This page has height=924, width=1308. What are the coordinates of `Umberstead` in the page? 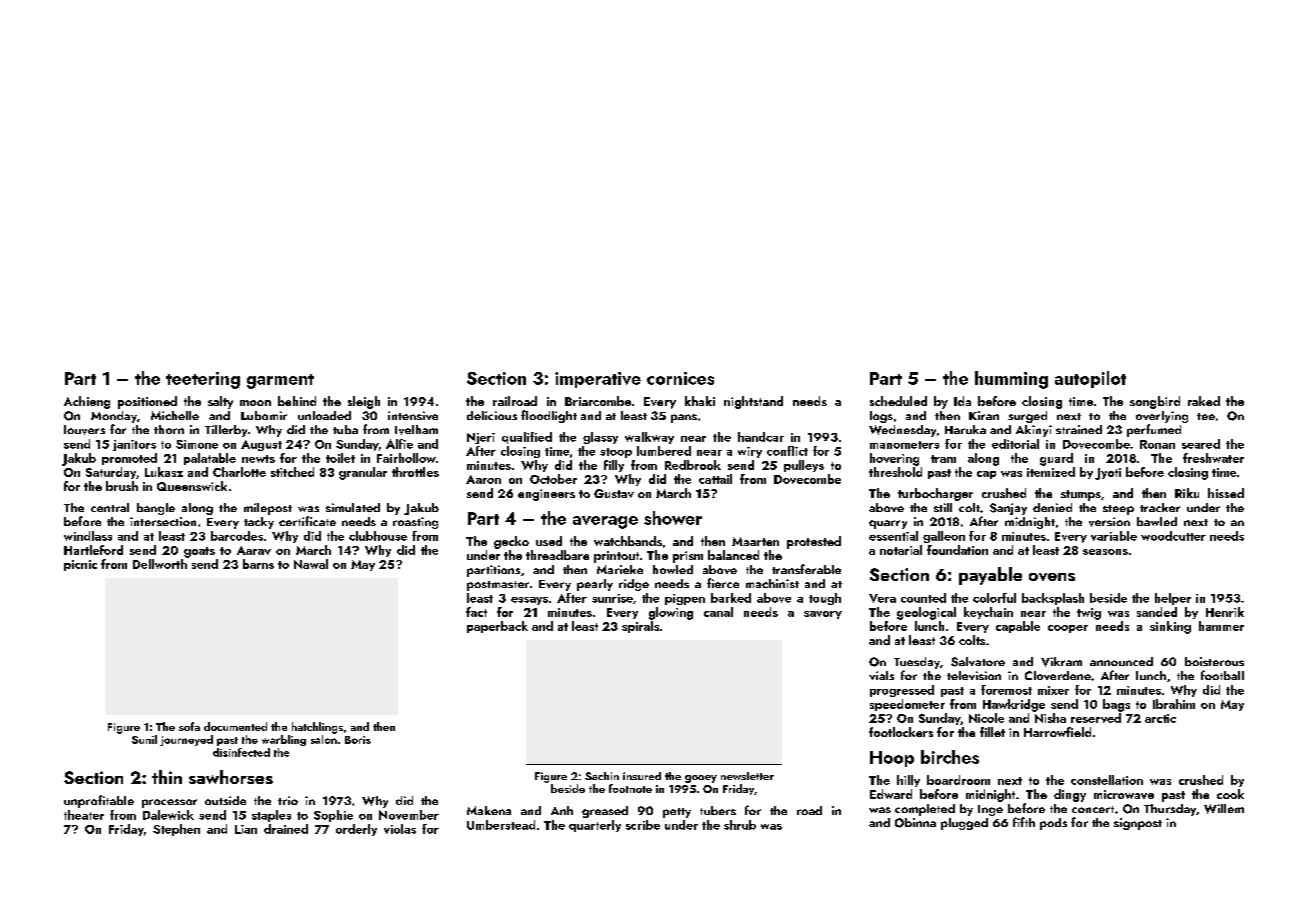 It's located at (501, 825).
